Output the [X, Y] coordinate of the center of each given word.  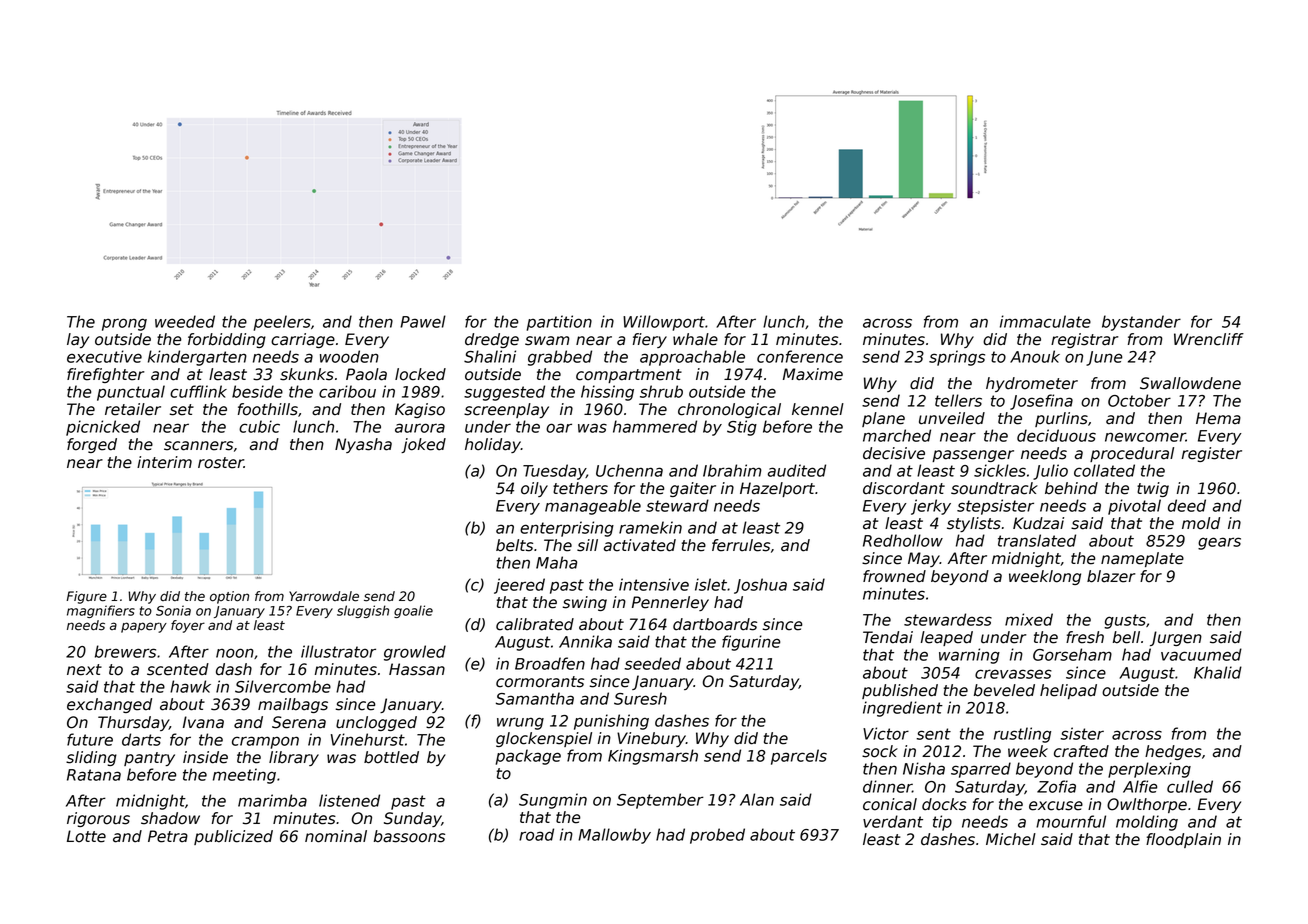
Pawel [423, 321]
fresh [1085, 637]
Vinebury [651, 739]
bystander [1141, 323]
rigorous [98, 819]
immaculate [1045, 321]
